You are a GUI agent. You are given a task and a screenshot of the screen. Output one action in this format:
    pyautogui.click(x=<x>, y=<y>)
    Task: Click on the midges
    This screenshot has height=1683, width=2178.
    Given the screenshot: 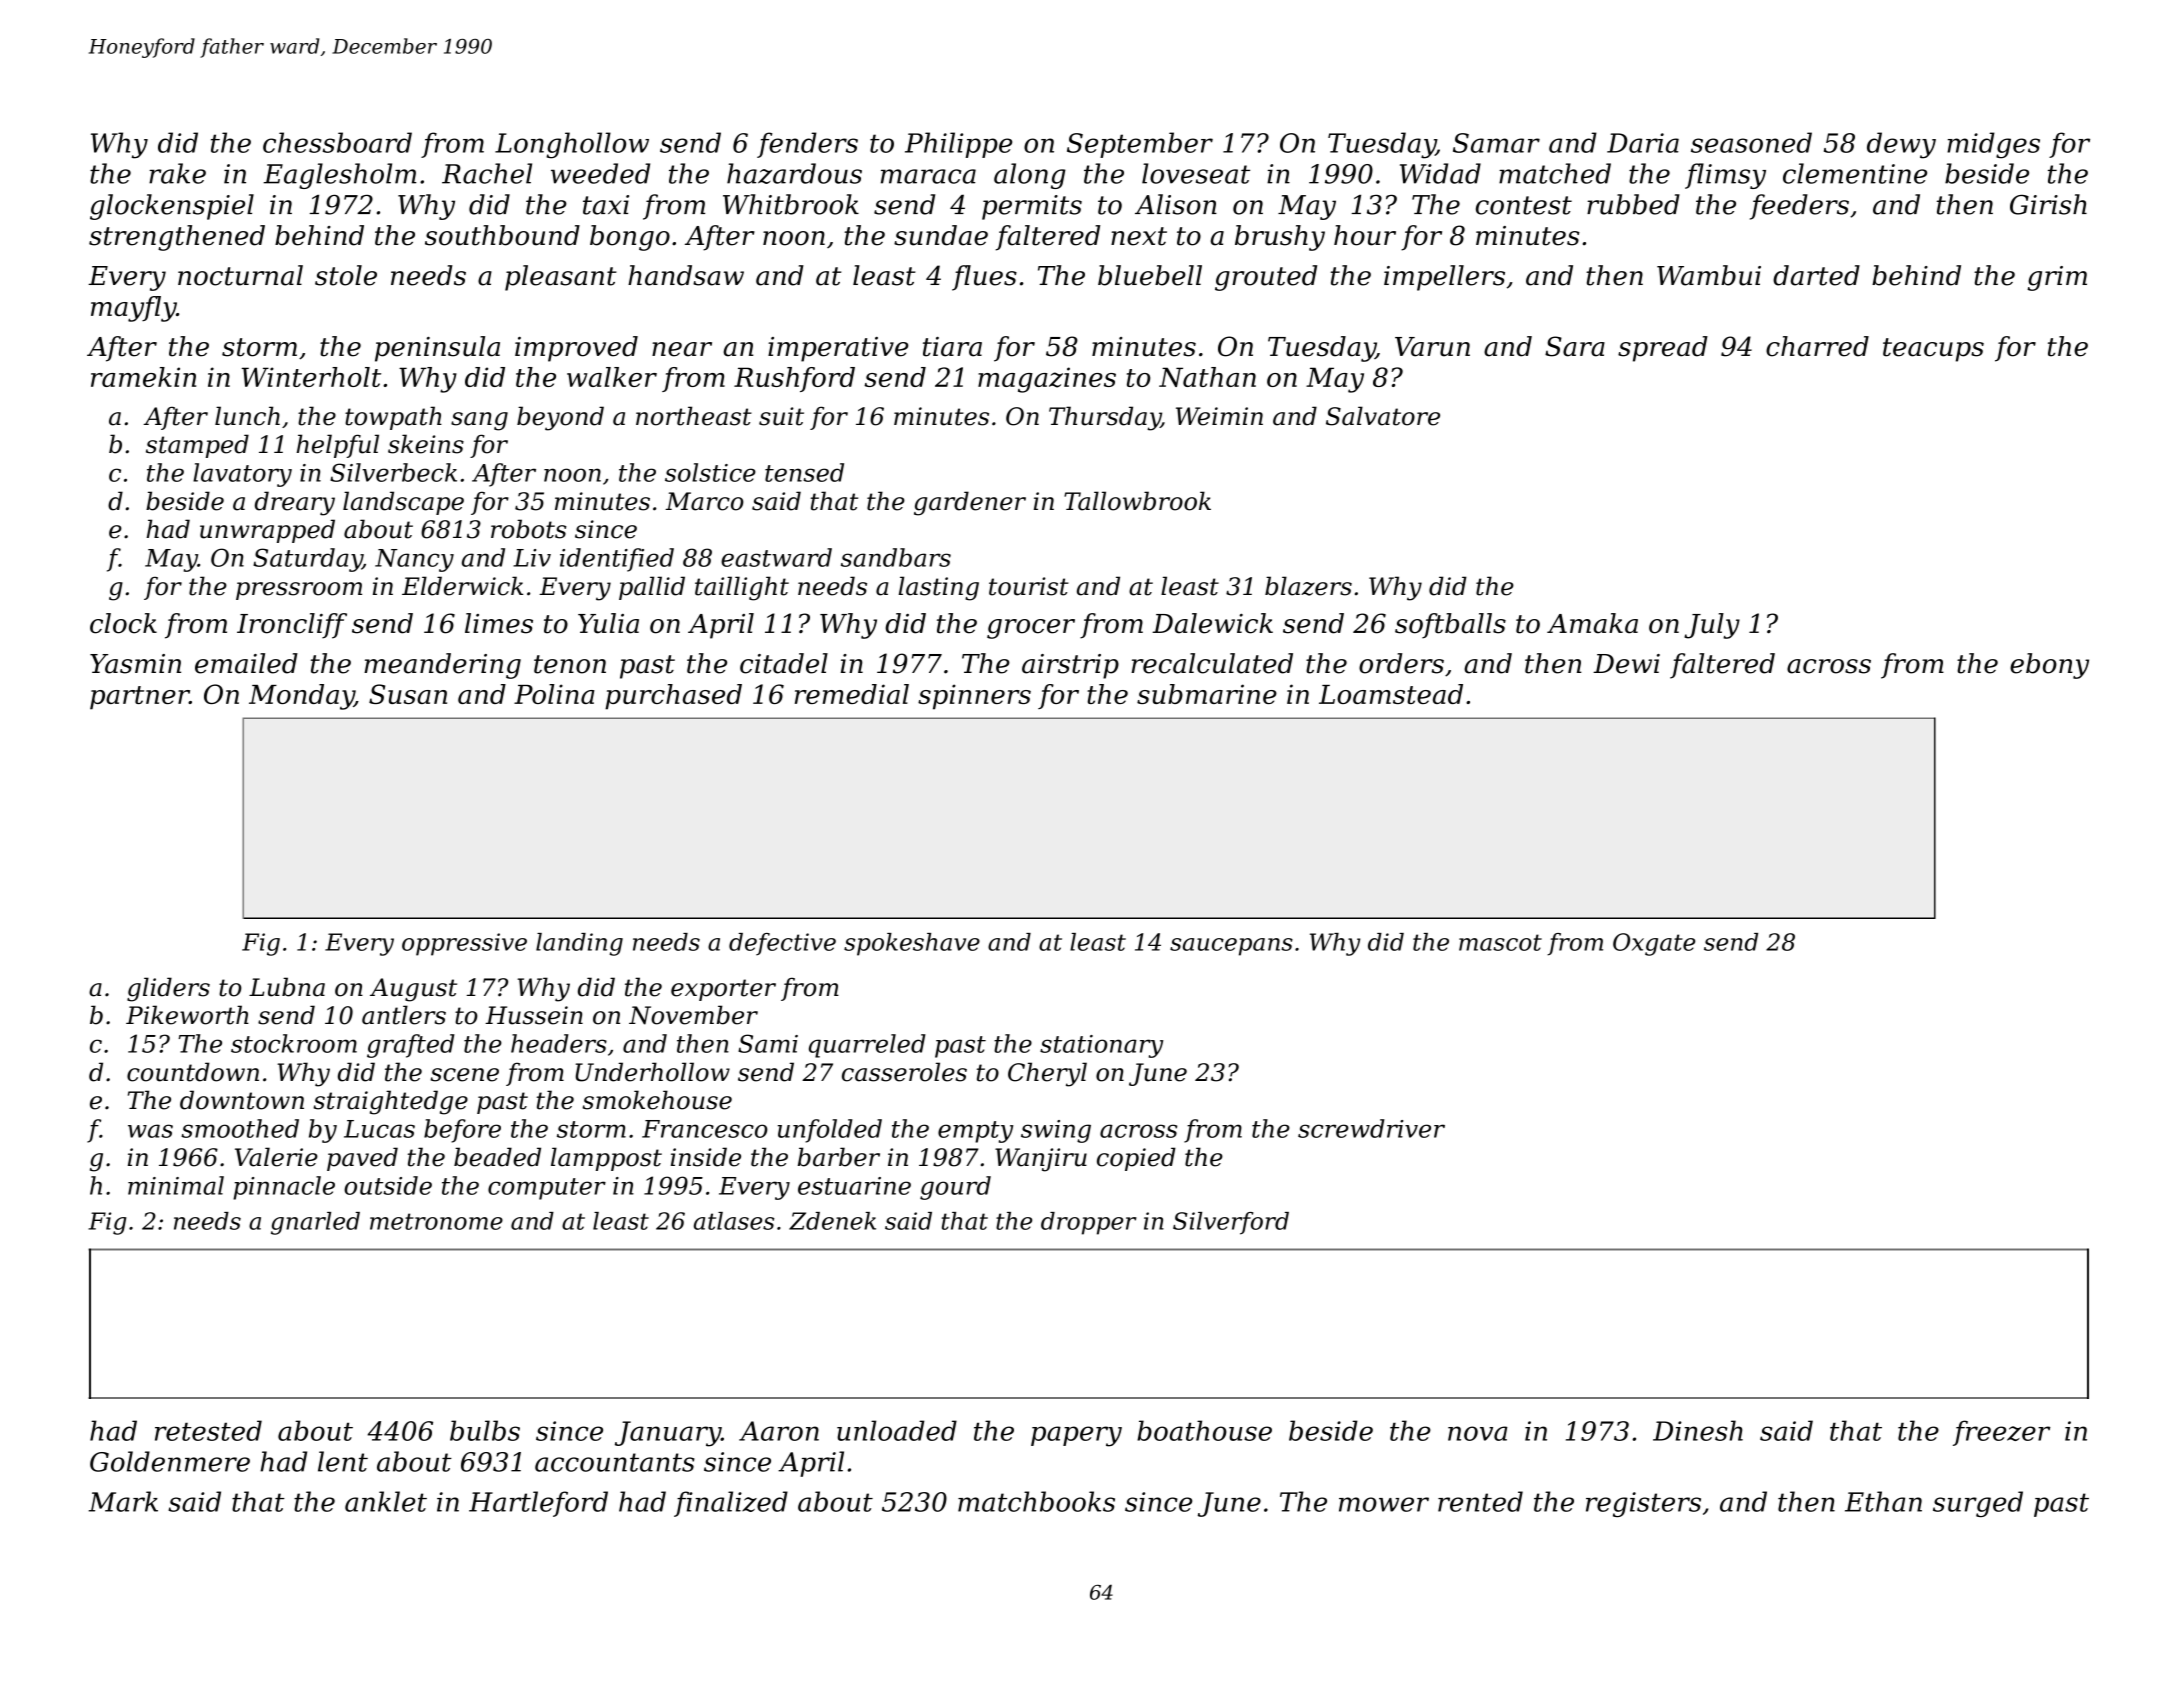 What is the action you would take?
    pyautogui.click(x=1993, y=145)
